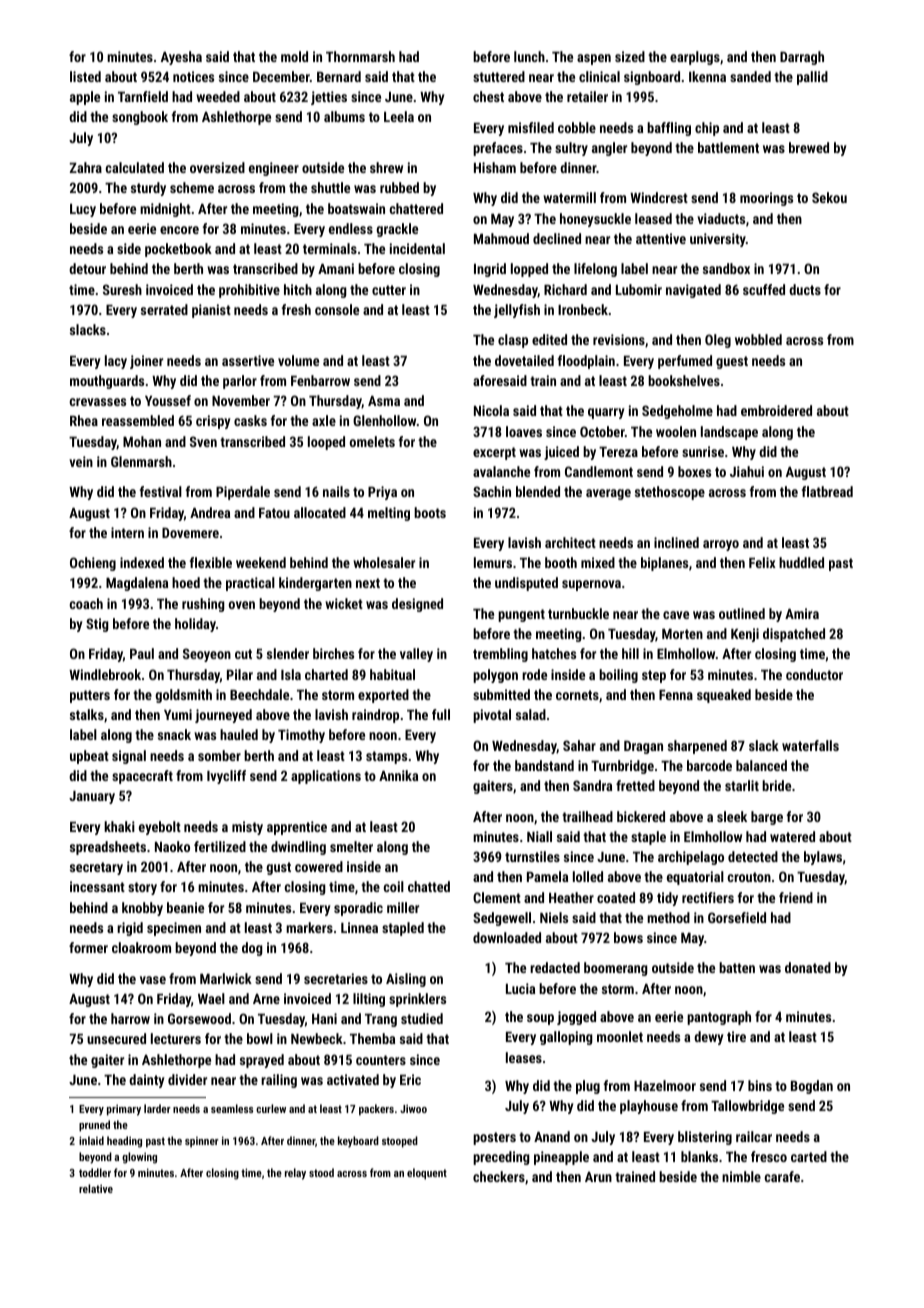  I want to click on waterfalls, so click(810, 745).
